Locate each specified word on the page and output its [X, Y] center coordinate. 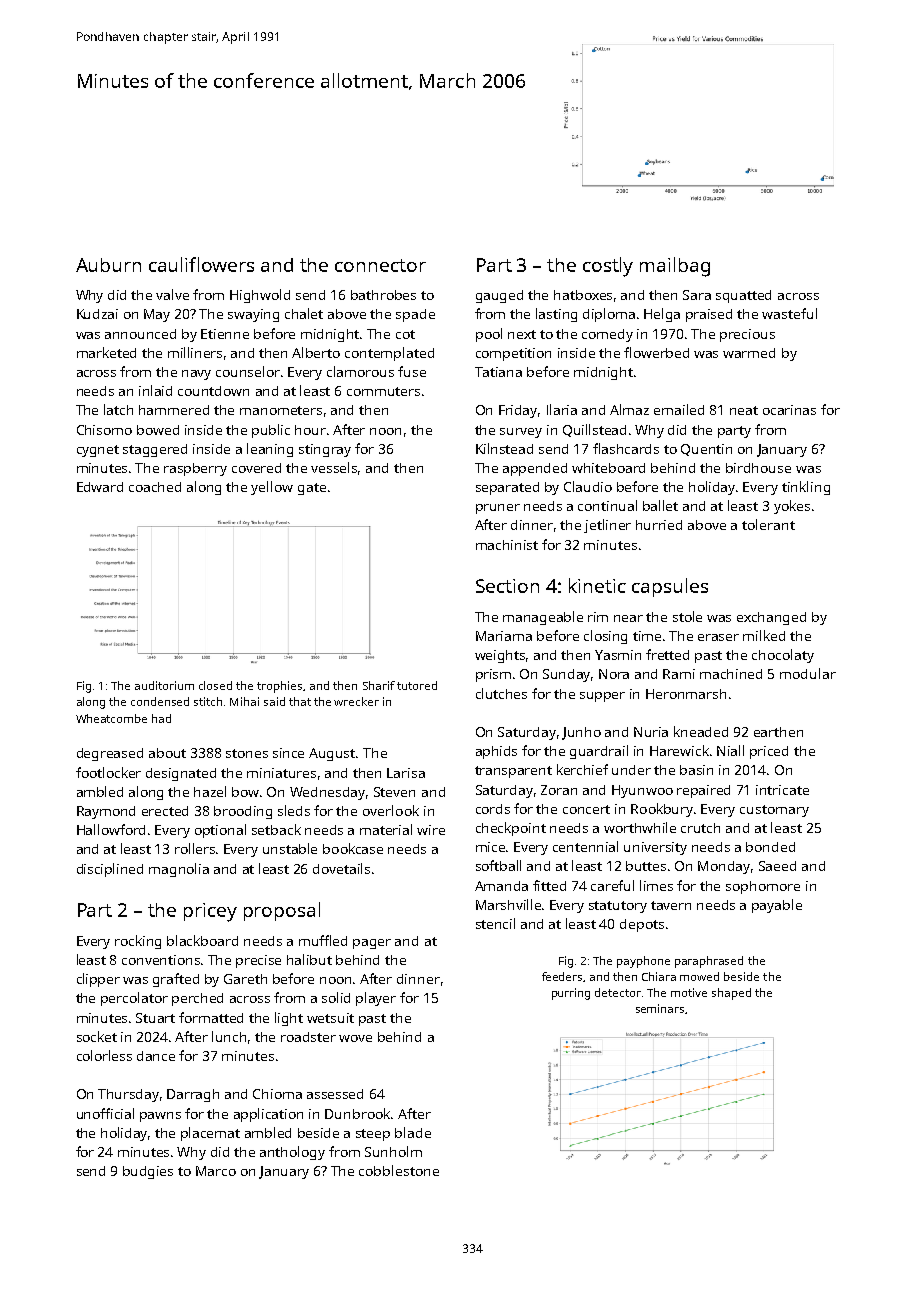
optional [220, 831]
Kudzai [97, 314]
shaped [731, 994]
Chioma [277, 1094]
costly [608, 267]
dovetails [341, 868]
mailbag [675, 267]
